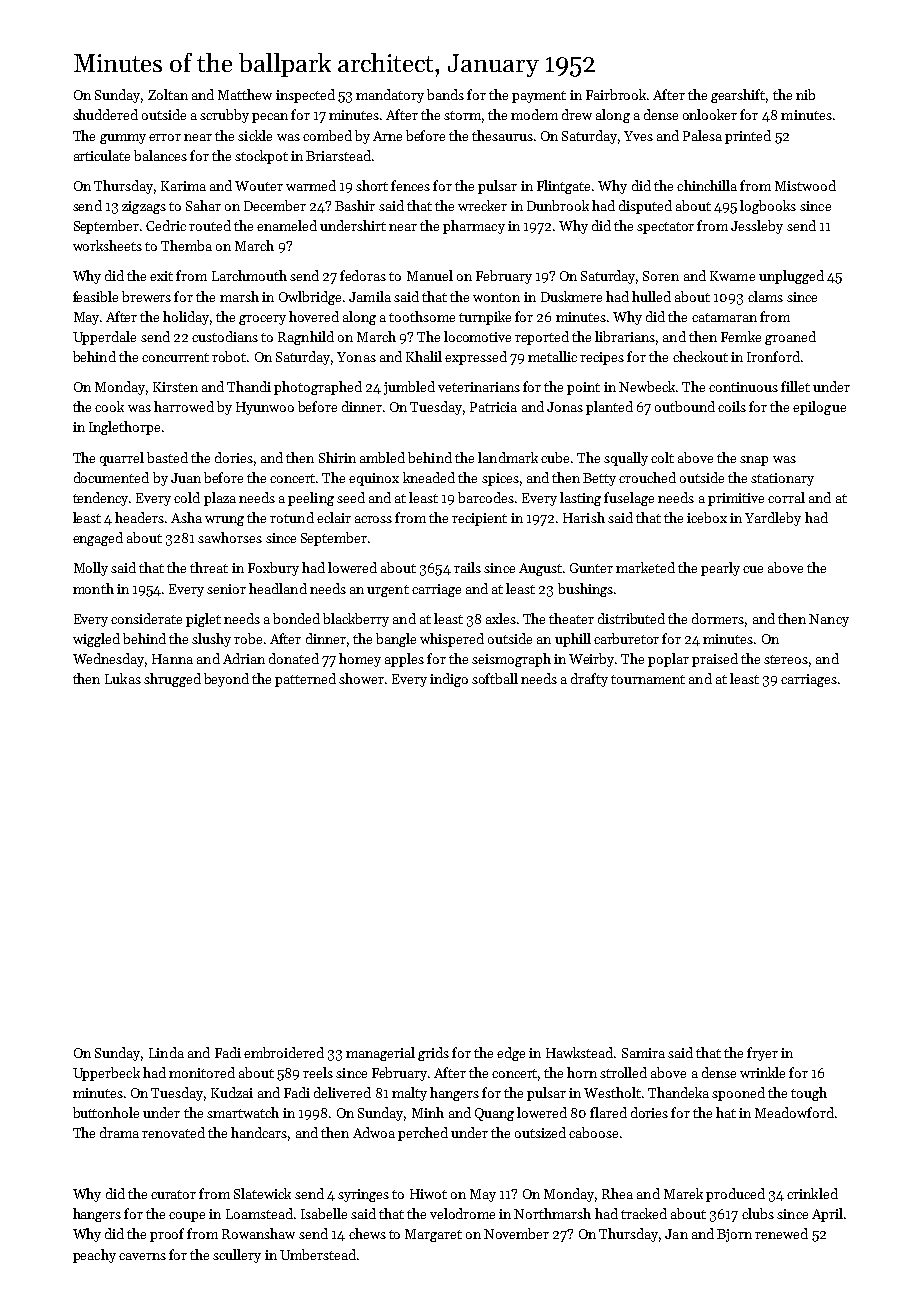 The image size is (924, 1308). Describe the element at coordinates (172, 680) in the screenshot. I see `shrugged` at that location.
